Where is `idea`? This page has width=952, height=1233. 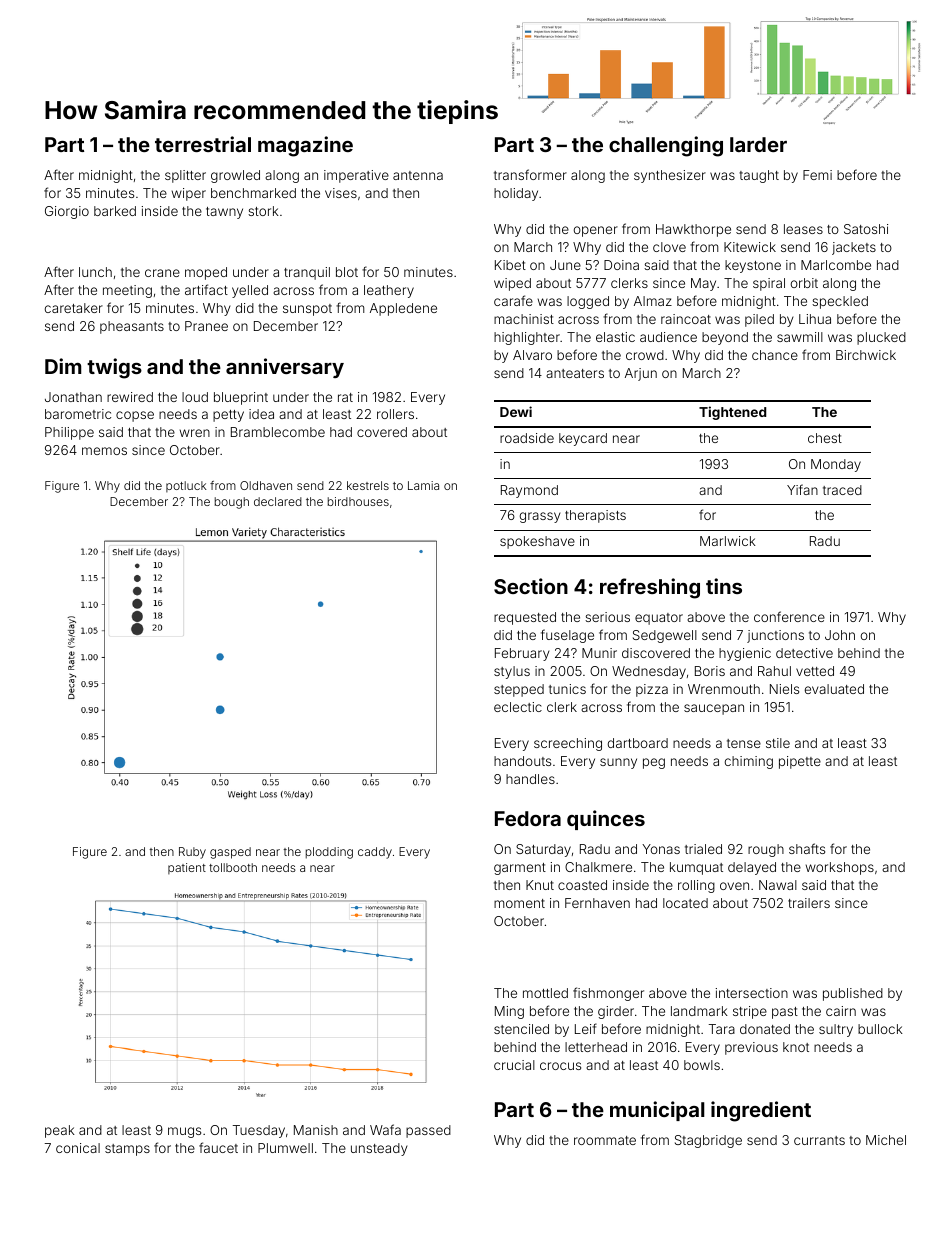
idea is located at coordinates (261, 414).
